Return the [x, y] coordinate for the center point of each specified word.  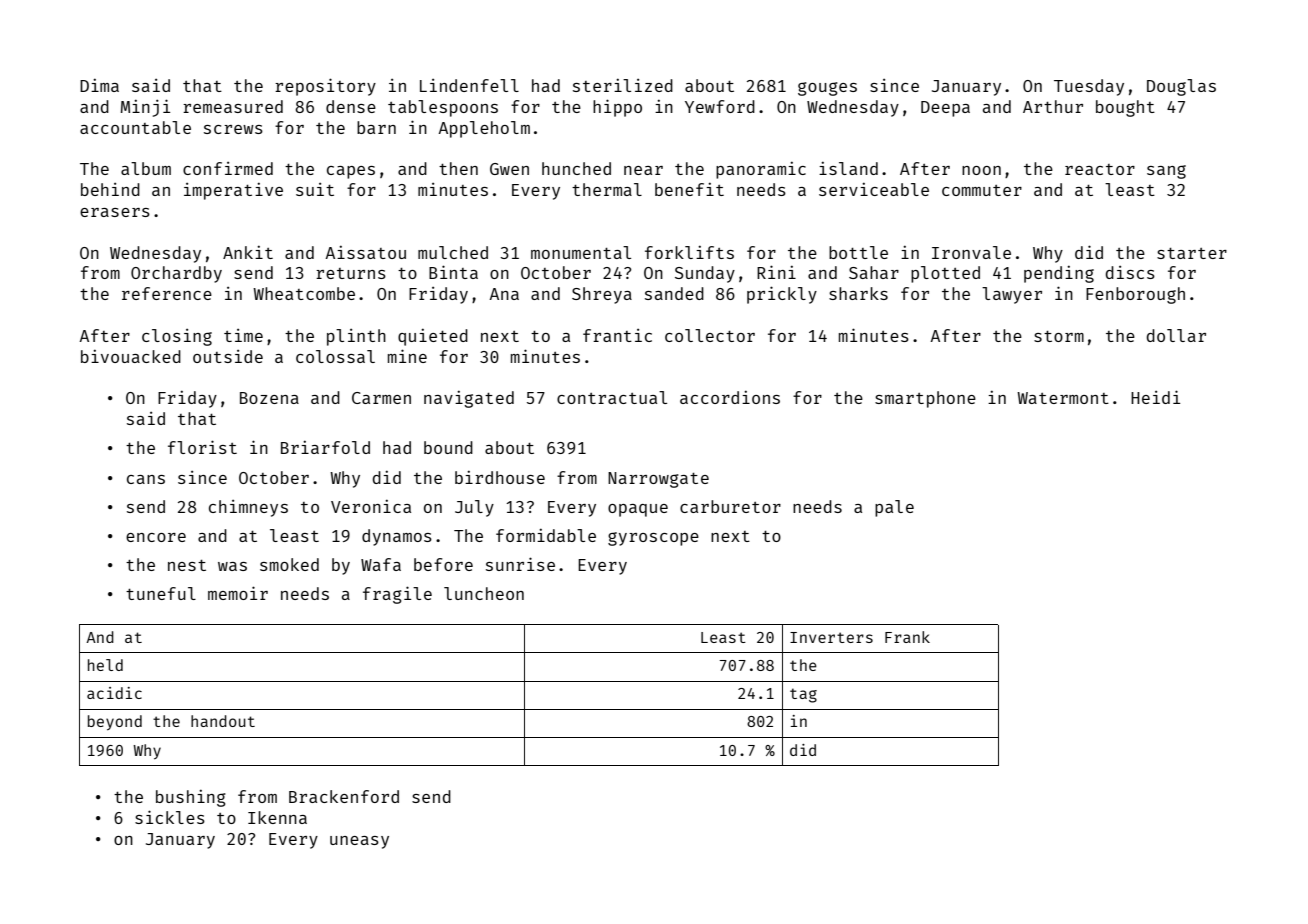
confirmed [228, 168]
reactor [1100, 169]
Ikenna [277, 817]
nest [187, 565]
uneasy [359, 842]
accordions [730, 397]
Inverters [831, 637]
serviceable [874, 189]
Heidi [1155, 397]
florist [202, 447]
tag [803, 695]
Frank [907, 637]
